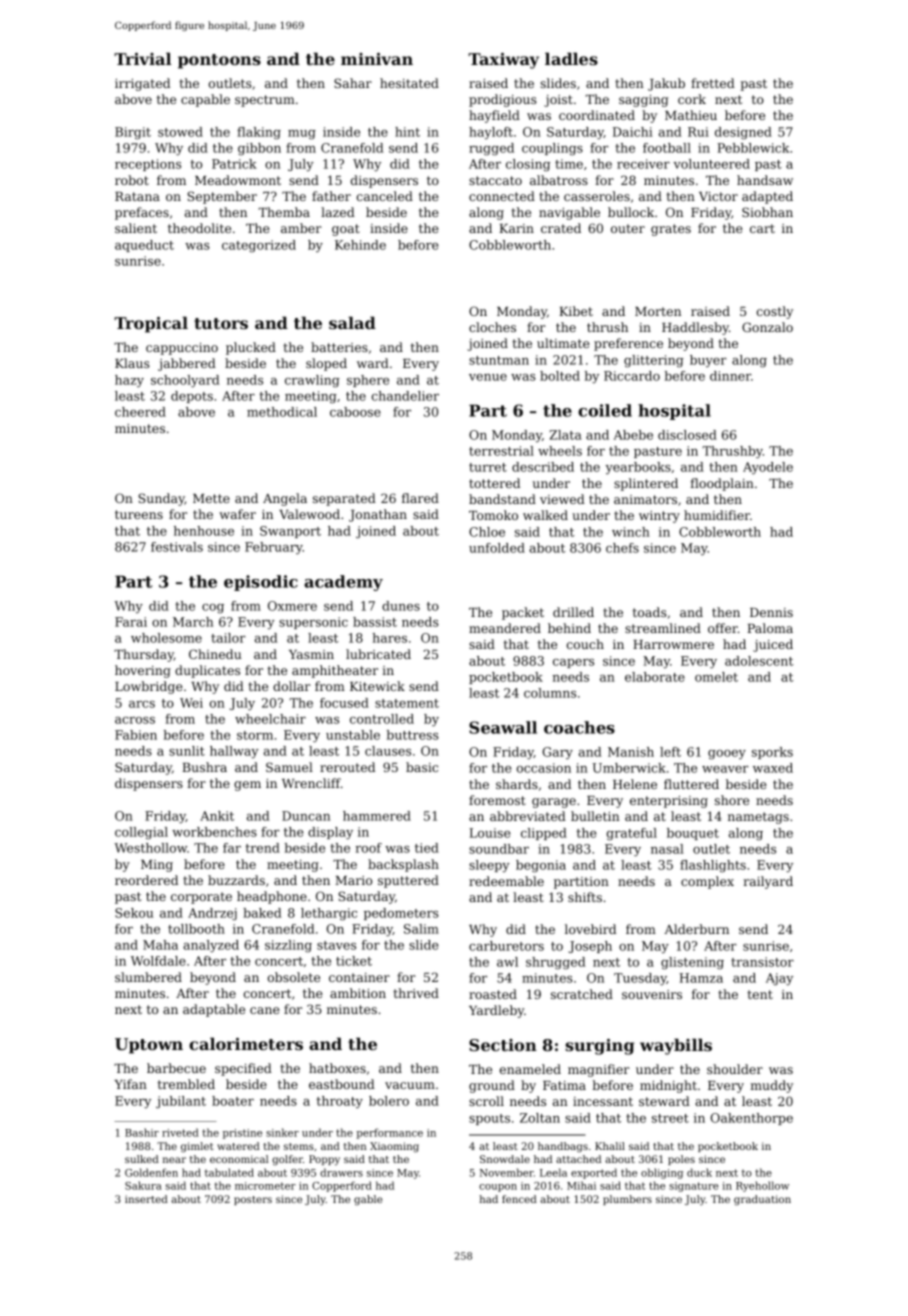 Image resolution: width=908 pixels, height=1316 pixels. Describe the element at coordinates (758, 818) in the screenshot. I see `nametags` at that location.
